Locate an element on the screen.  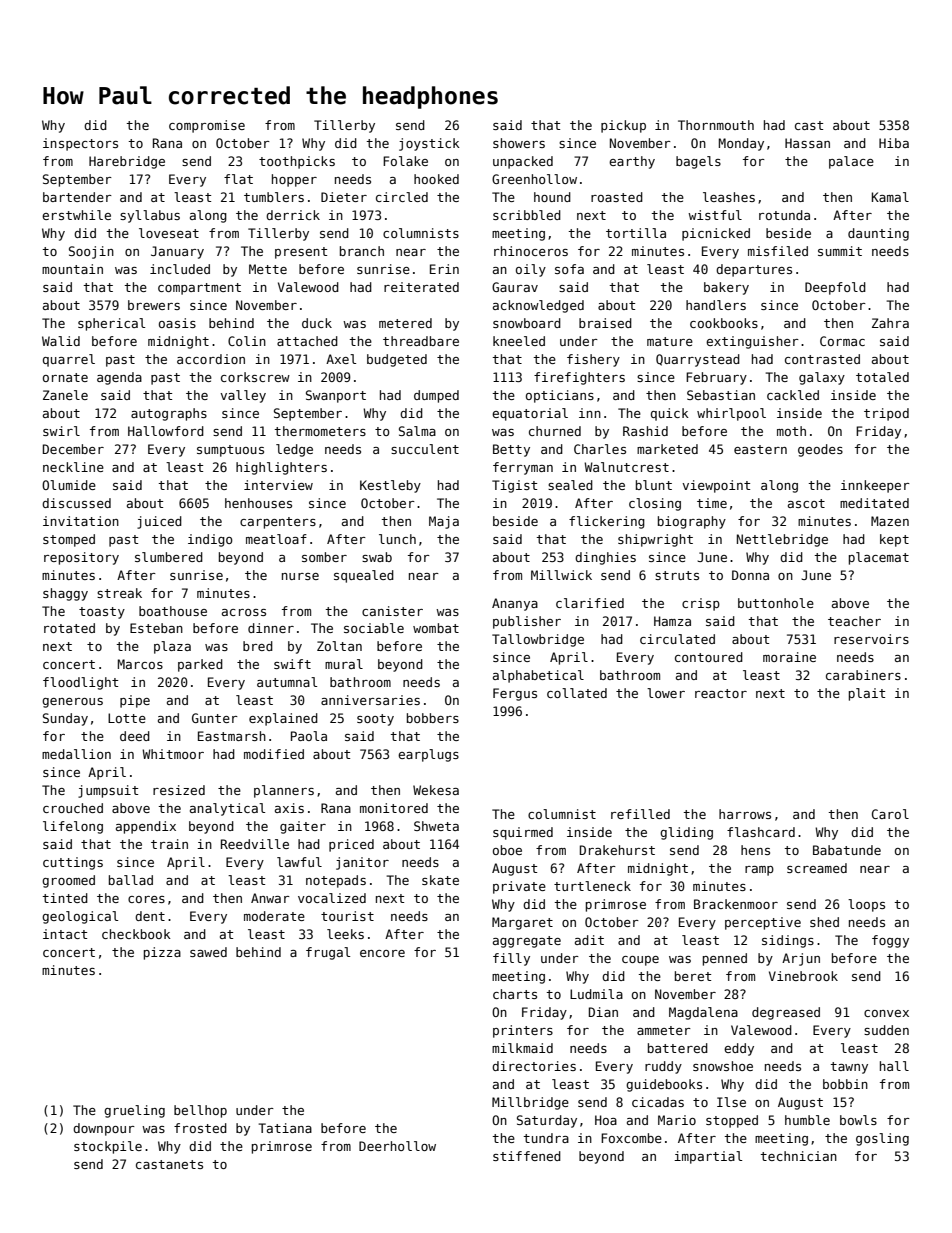
Hassan is located at coordinates (807, 143).
